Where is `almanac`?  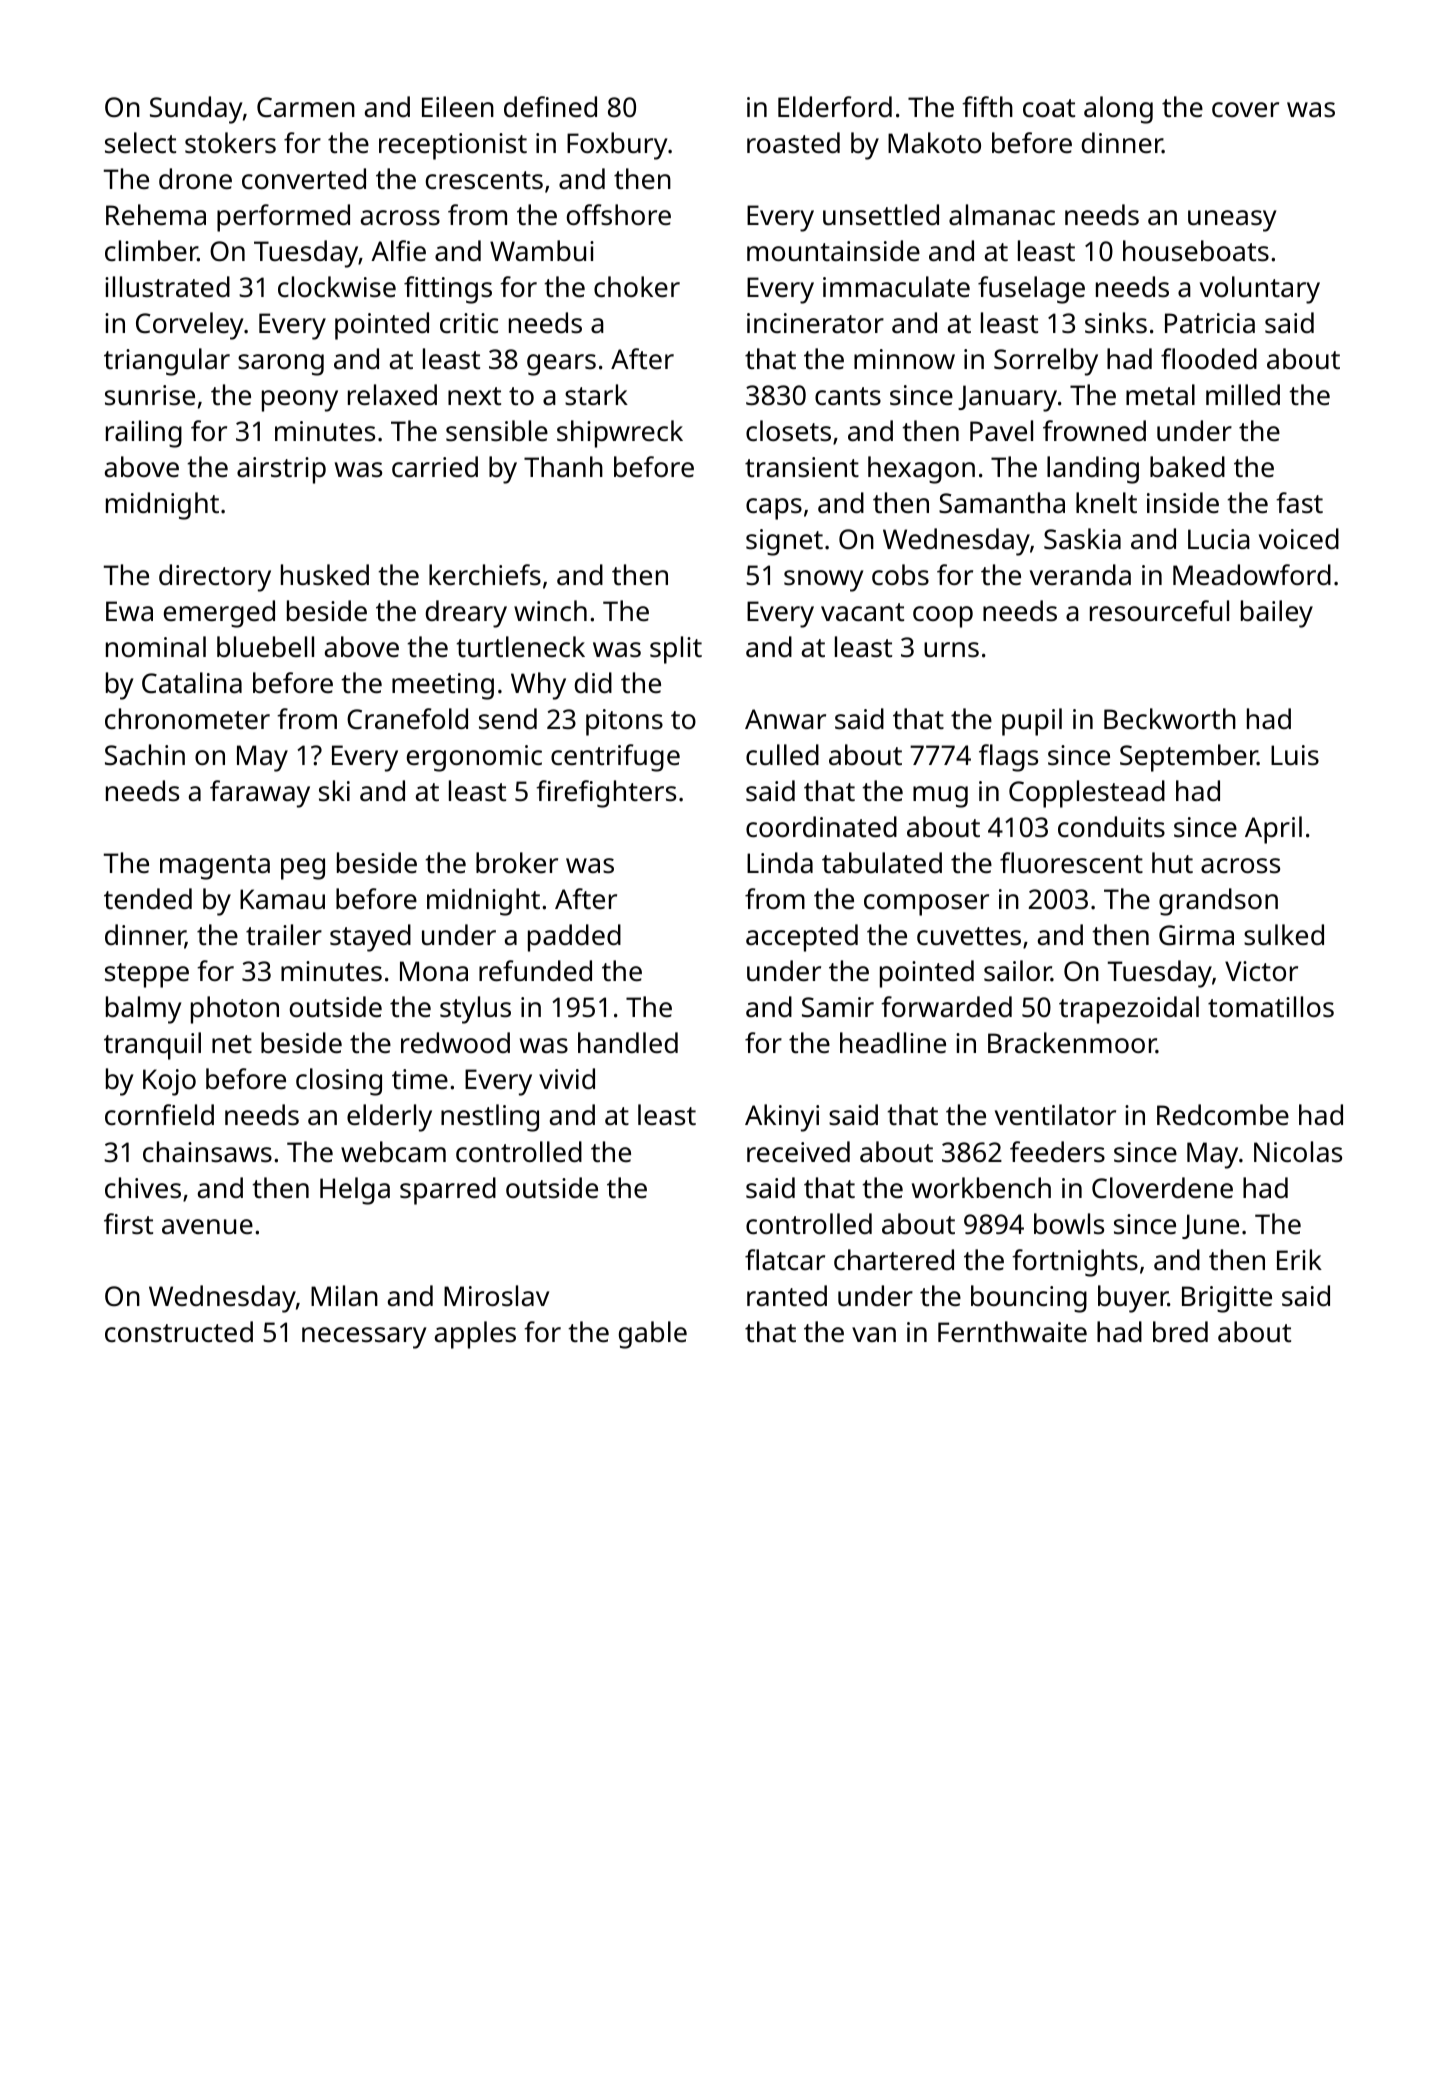
almanac is located at coordinates (1002, 214).
